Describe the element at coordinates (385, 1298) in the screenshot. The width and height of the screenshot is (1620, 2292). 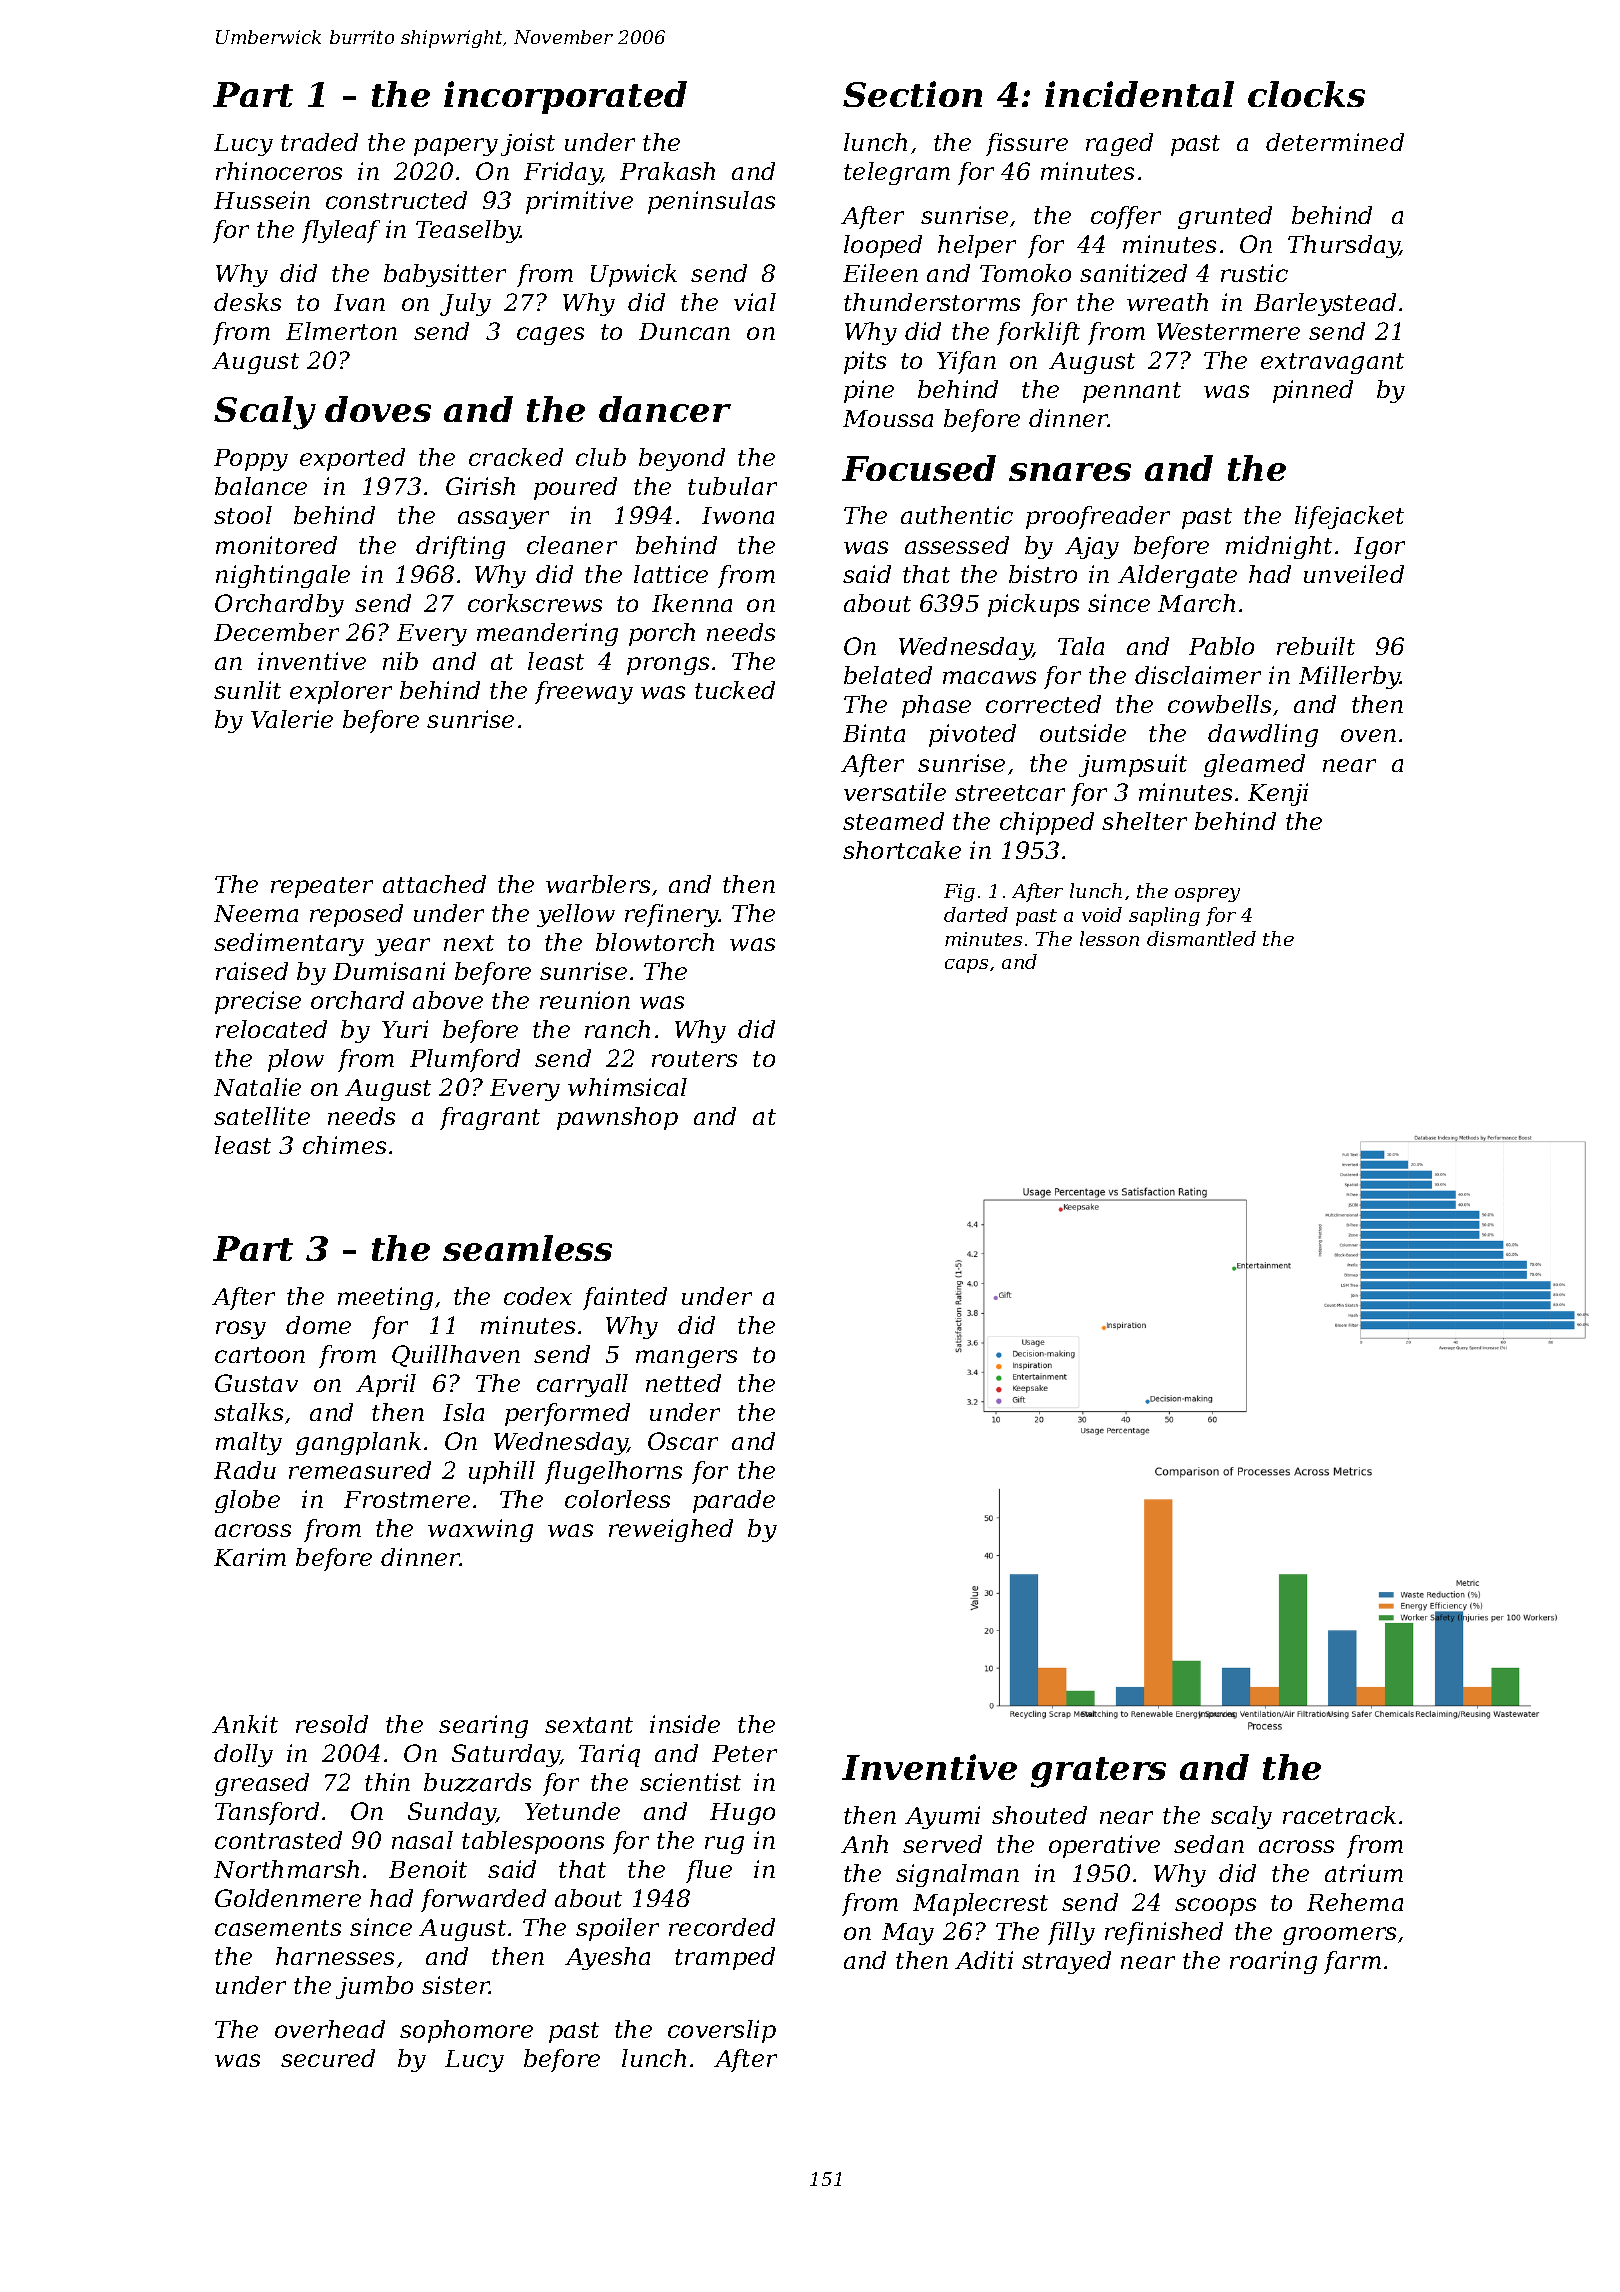
I see `meeting` at that location.
